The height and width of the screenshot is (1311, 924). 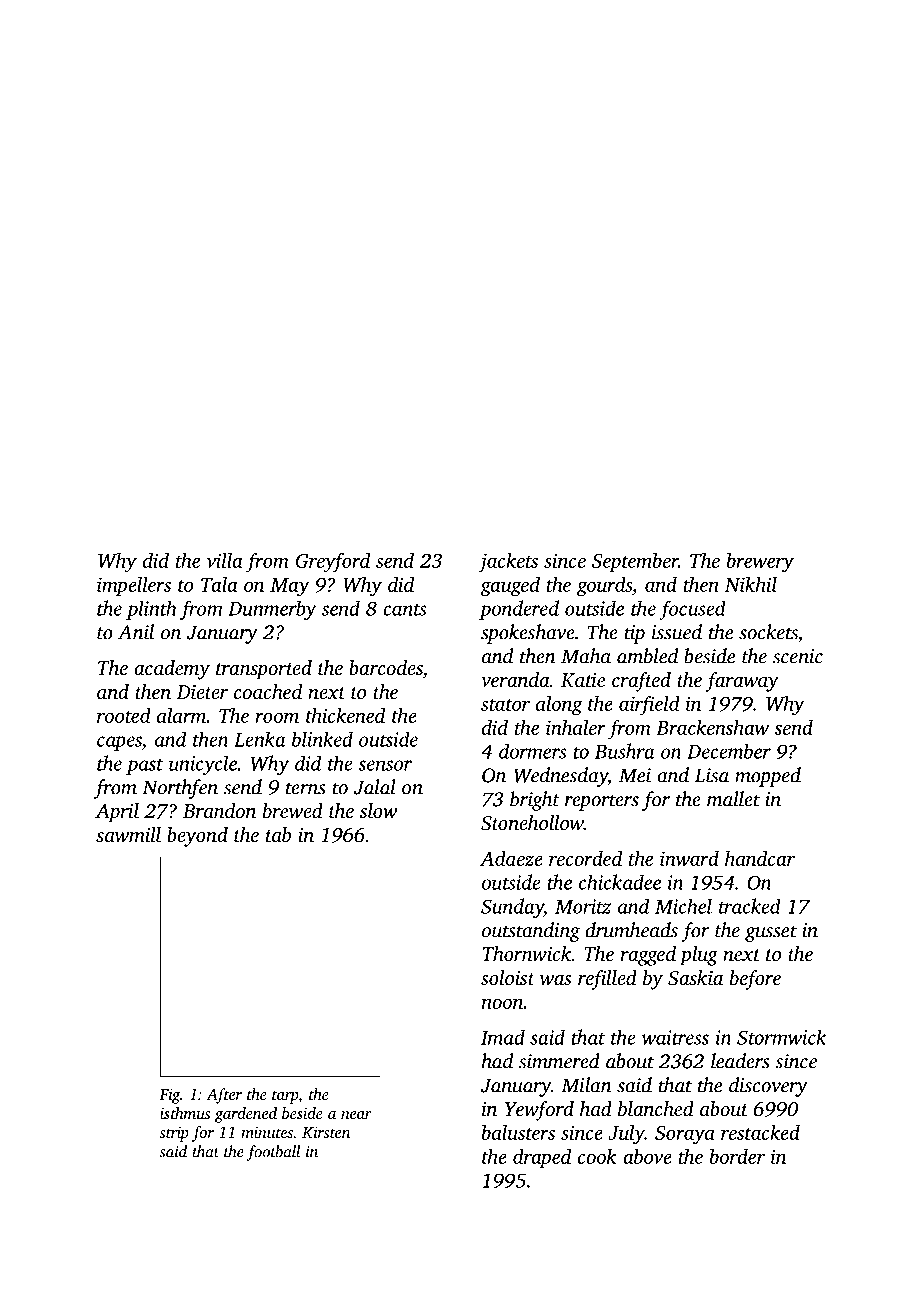 I want to click on villa, so click(x=224, y=560).
